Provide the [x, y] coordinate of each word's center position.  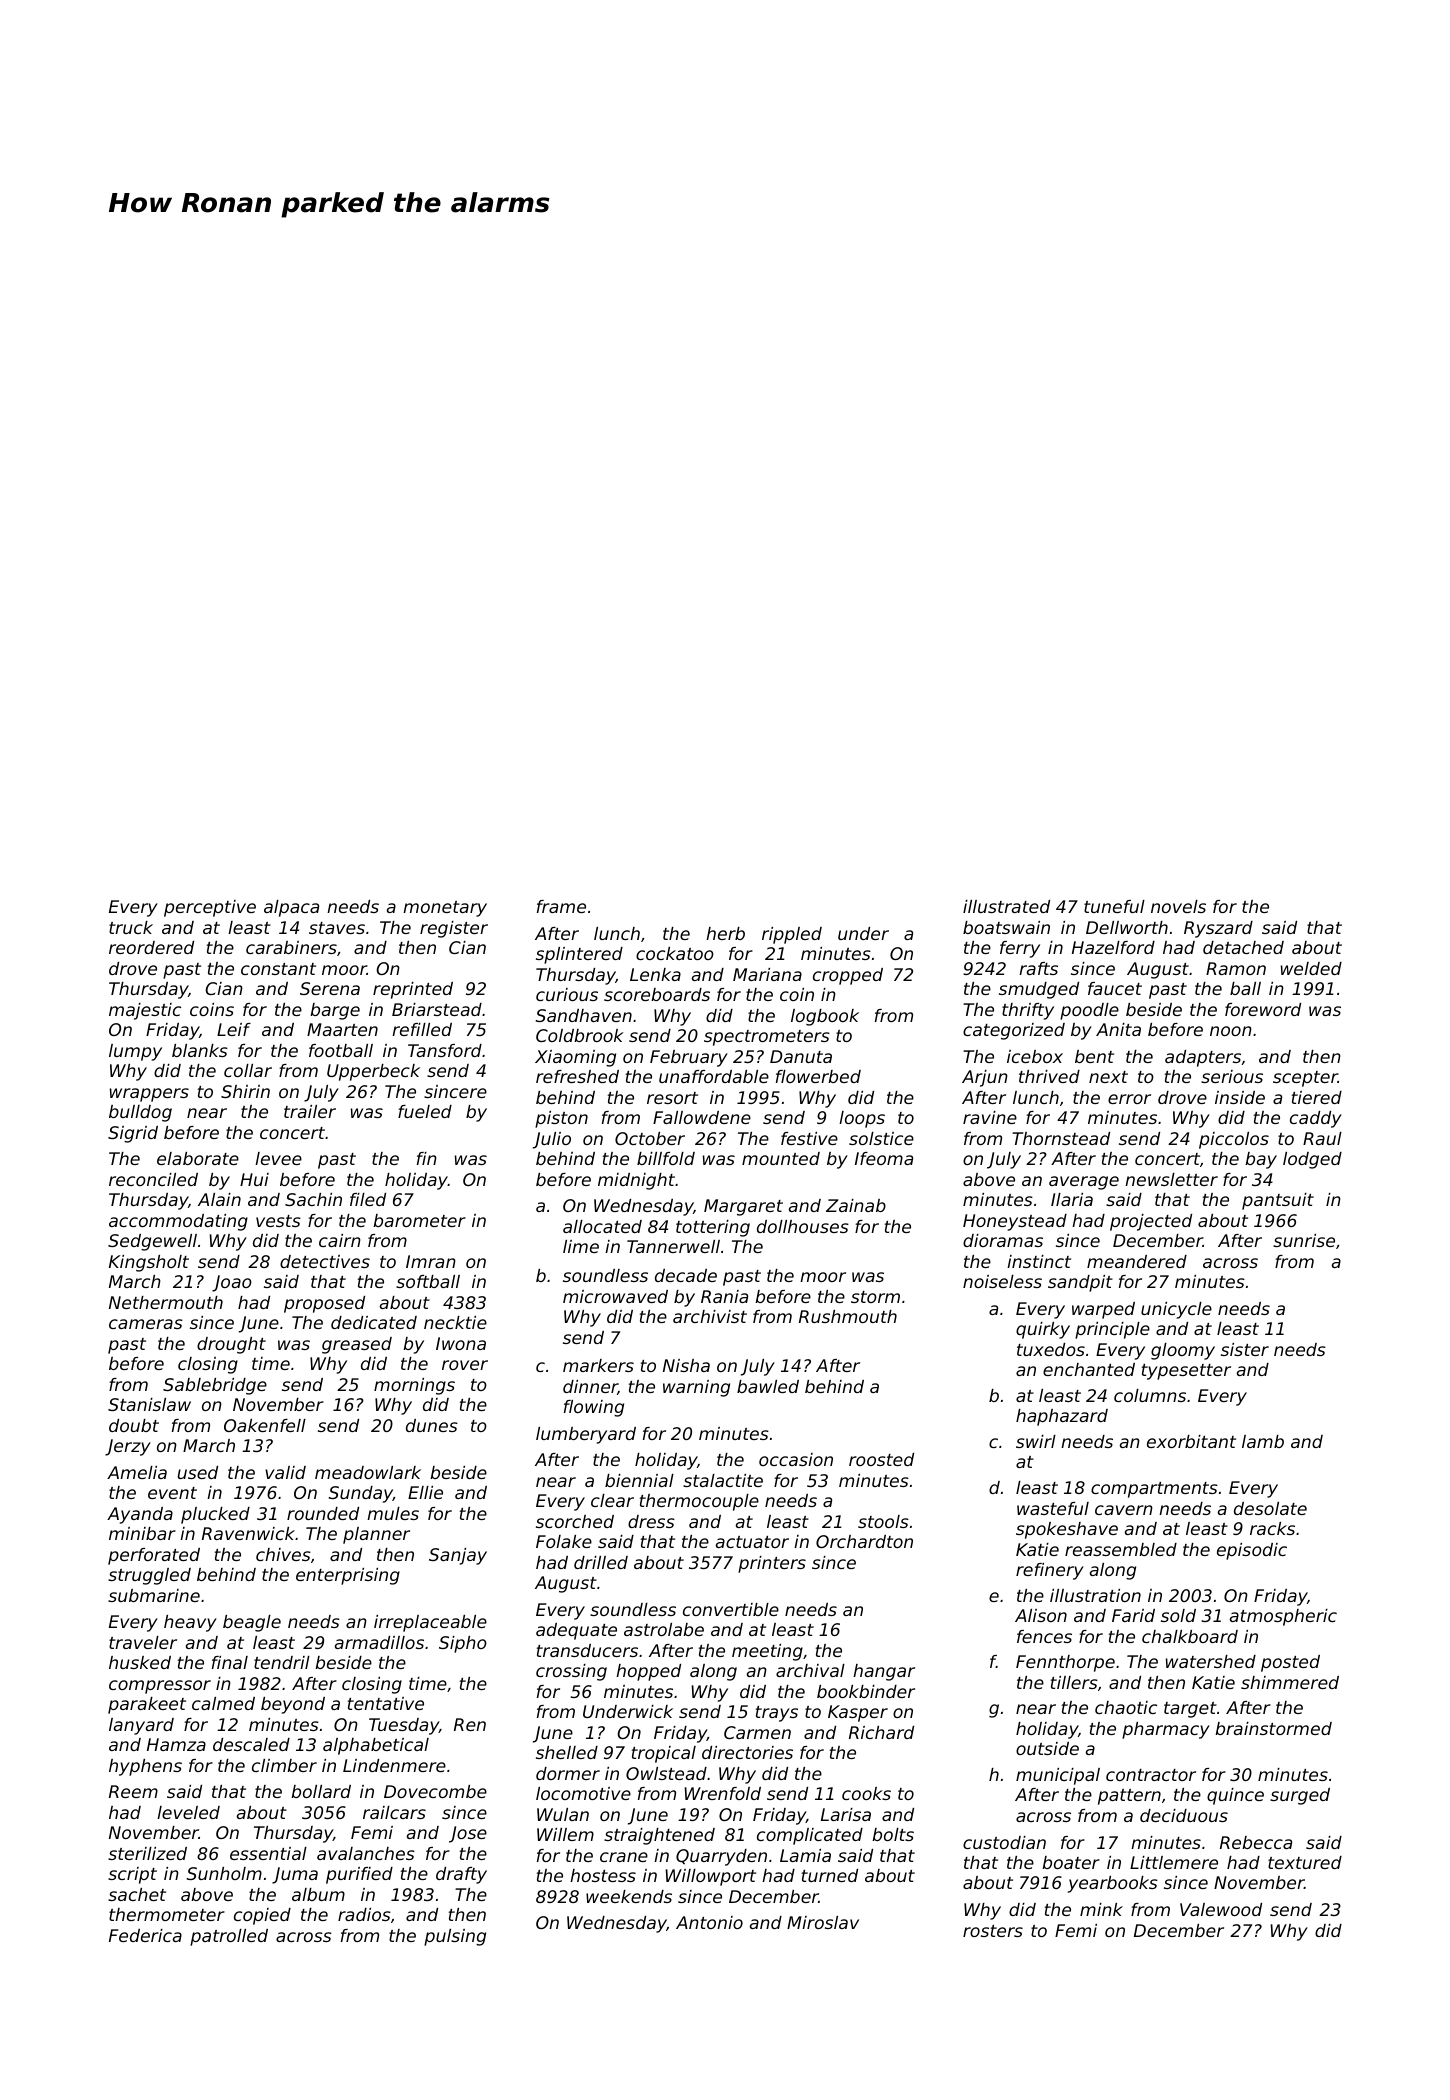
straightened [659, 1836]
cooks [866, 1793]
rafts [1038, 968]
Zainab [856, 1205]
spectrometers [767, 1038]
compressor [160, 1687]
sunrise [1304, 1240]
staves [337, 928]
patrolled [229, 1937]
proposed [324, 1304]
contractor [1151, 1775]
